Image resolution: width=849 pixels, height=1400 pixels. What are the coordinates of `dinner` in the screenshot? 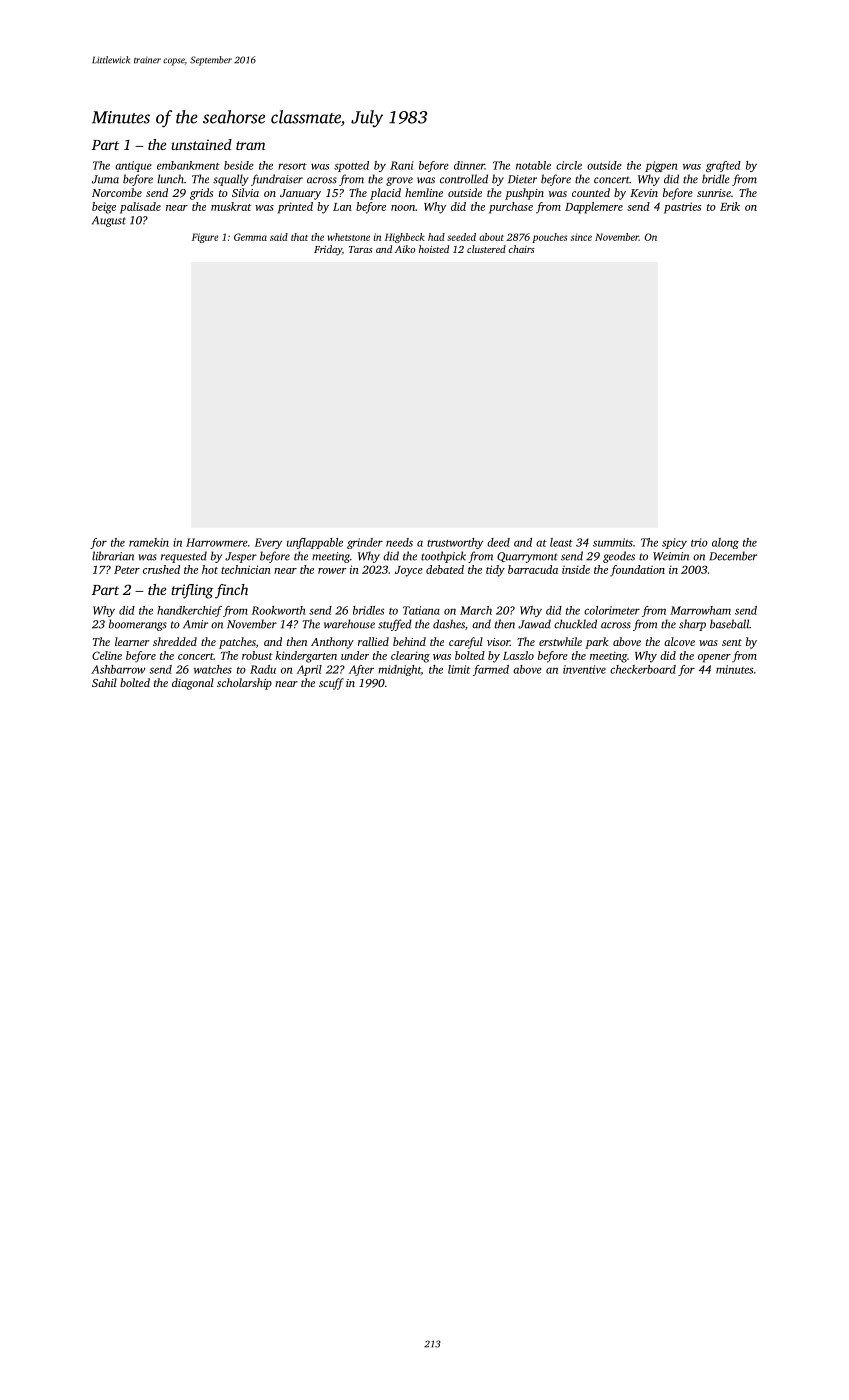 It's located at (469, 165).
